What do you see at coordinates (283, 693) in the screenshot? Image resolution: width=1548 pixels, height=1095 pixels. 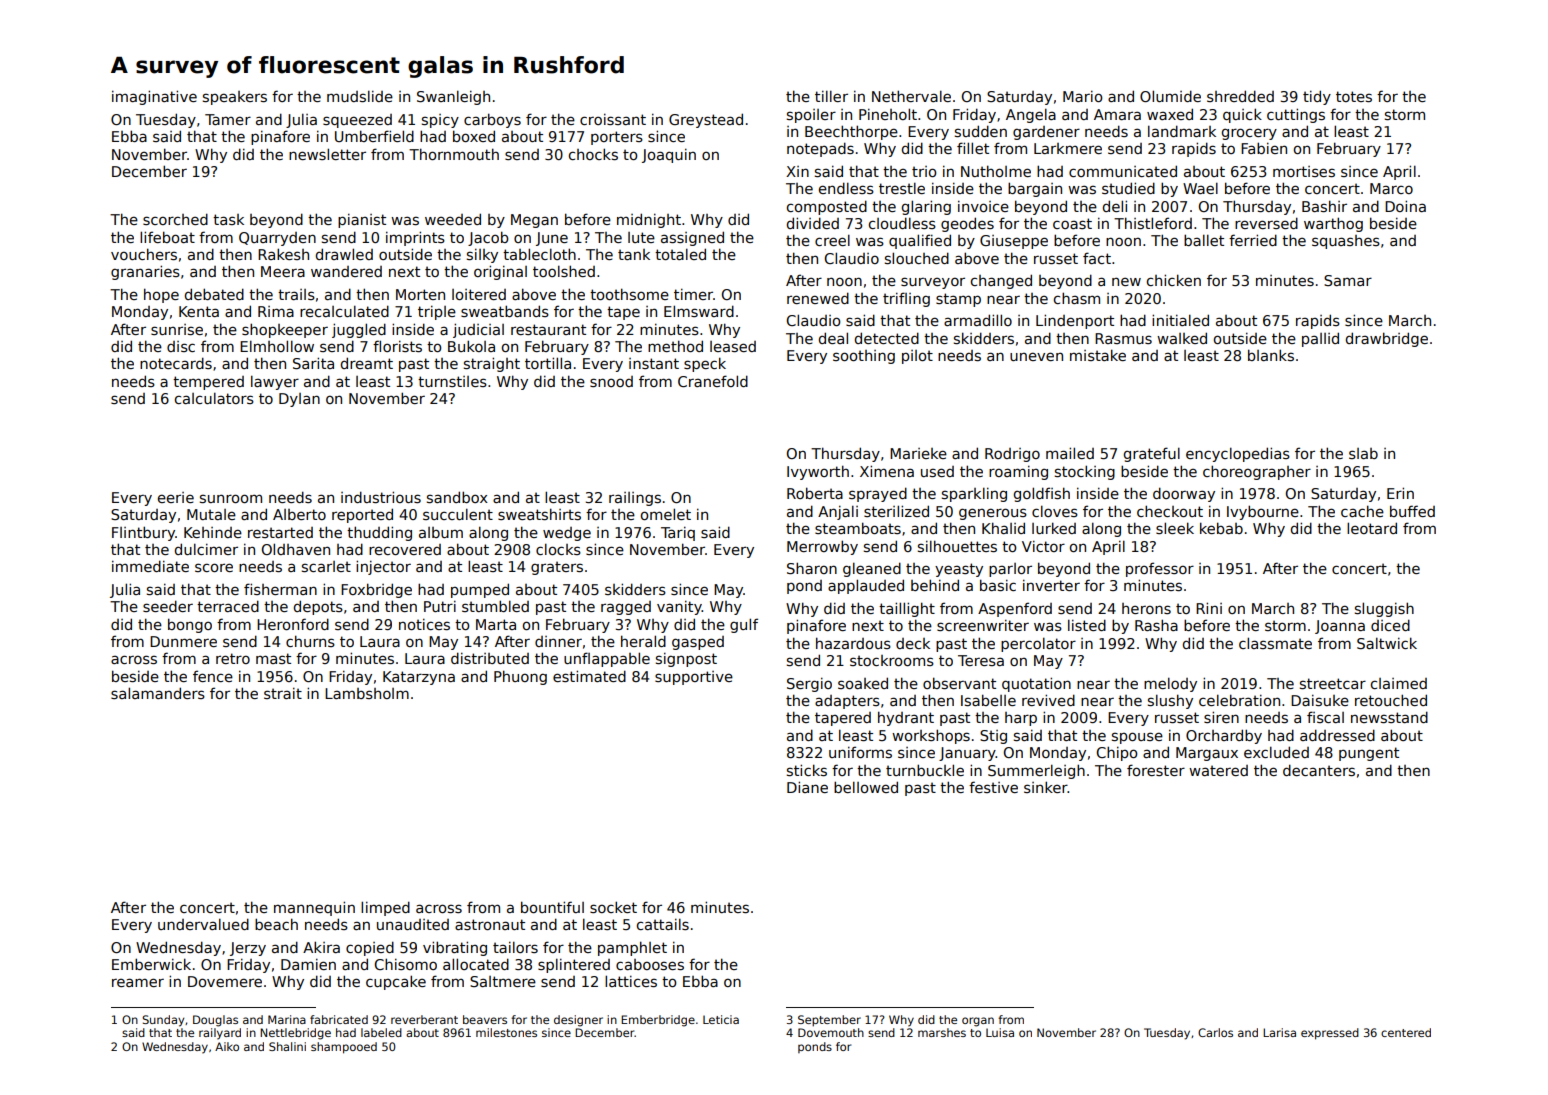 I see `strait` at bounding box center [283, 693].
